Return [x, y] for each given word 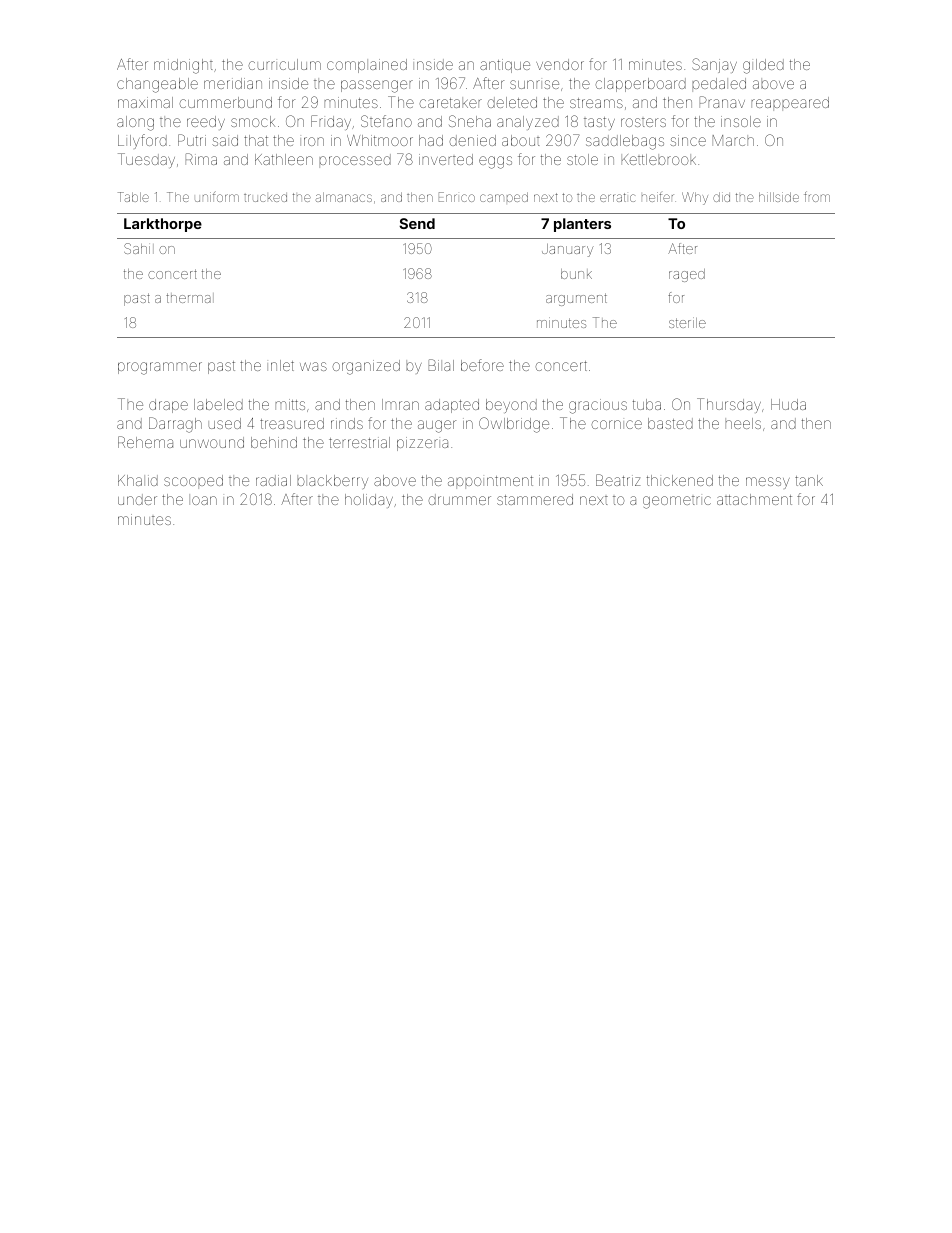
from [817, 196]
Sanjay [714, 65]
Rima [201, 159]
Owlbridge [514, 425]
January [568, 250]
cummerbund [225, 102]
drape [168, 406]
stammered [535, 499]
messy [768, 483]
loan [203, 499]
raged [687, 275]
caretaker [450, 102]
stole [582, 159]
